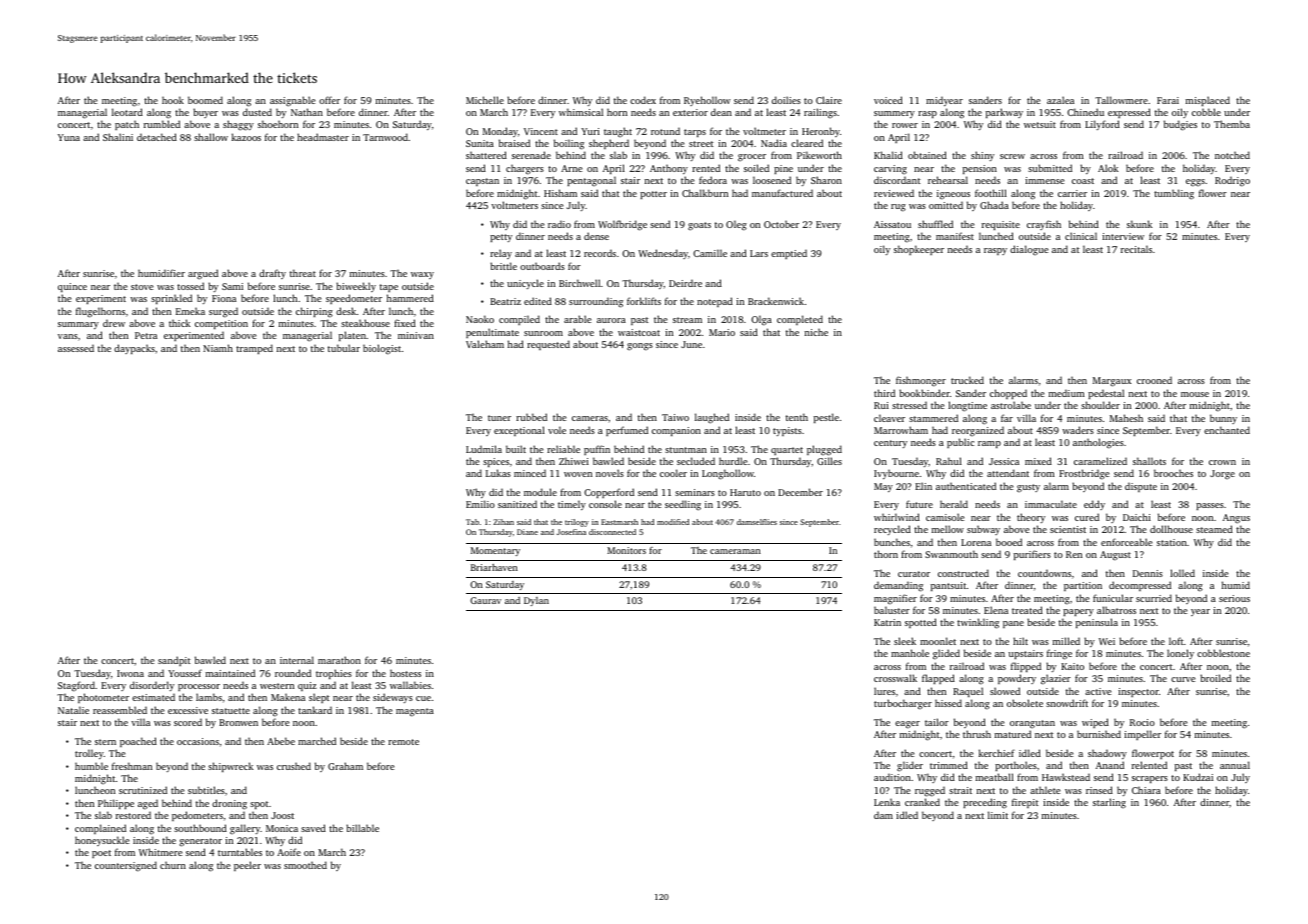  I want to click on crown, so click(1222, 462).
